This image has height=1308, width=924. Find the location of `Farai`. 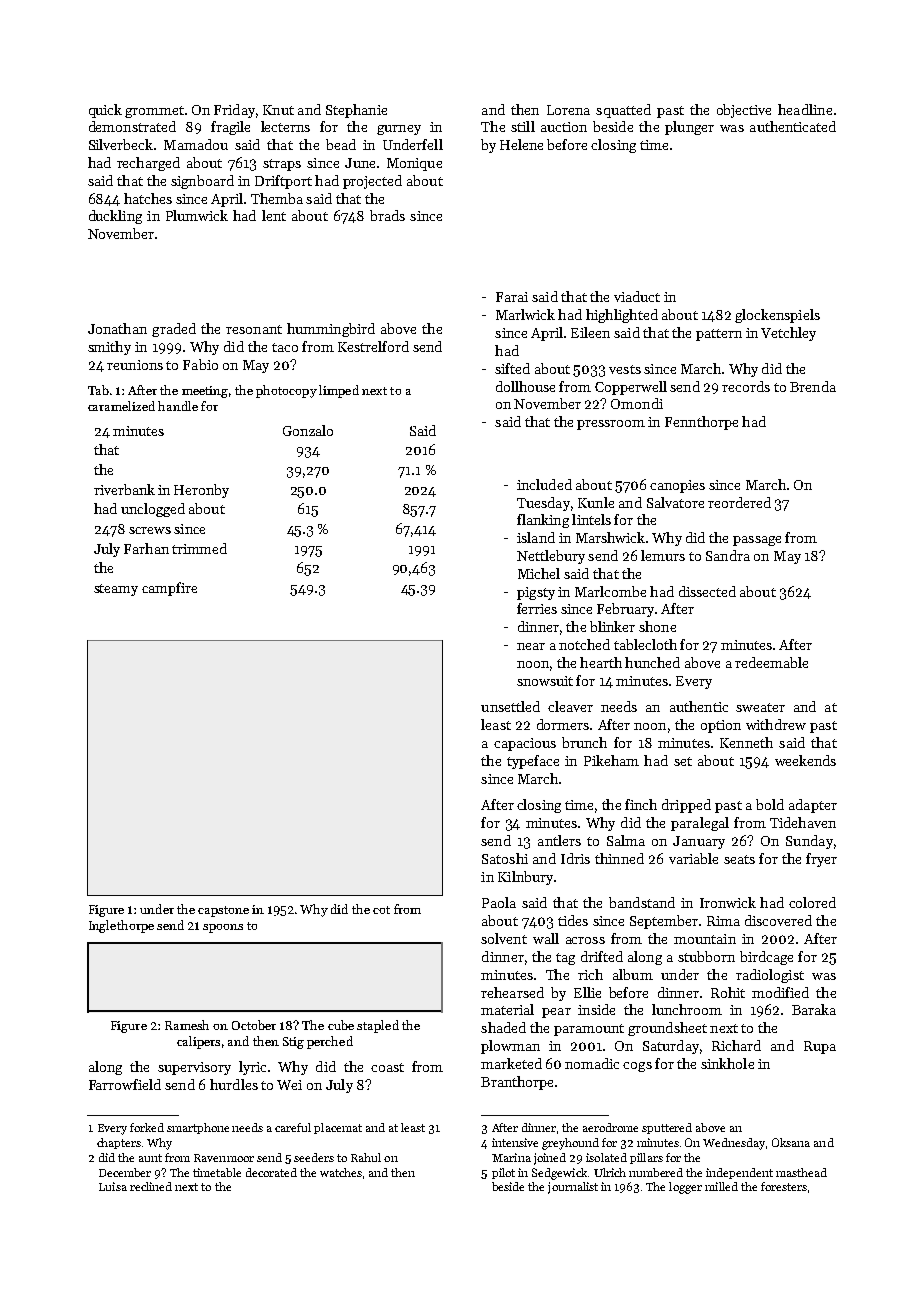

Farai is located at coordinates (512, 297).
